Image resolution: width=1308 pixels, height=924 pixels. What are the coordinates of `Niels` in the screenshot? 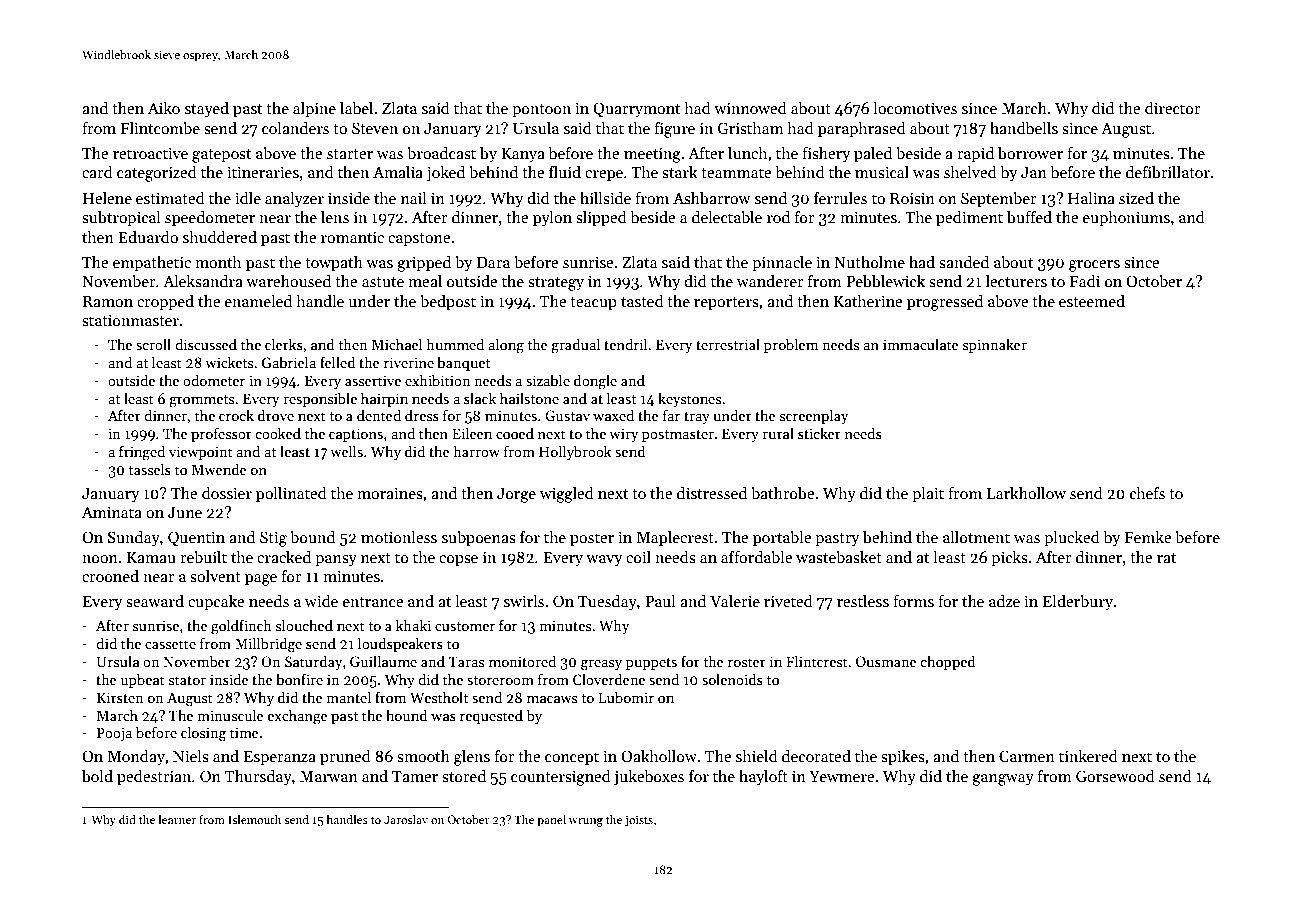 It's located at (191, 756).
